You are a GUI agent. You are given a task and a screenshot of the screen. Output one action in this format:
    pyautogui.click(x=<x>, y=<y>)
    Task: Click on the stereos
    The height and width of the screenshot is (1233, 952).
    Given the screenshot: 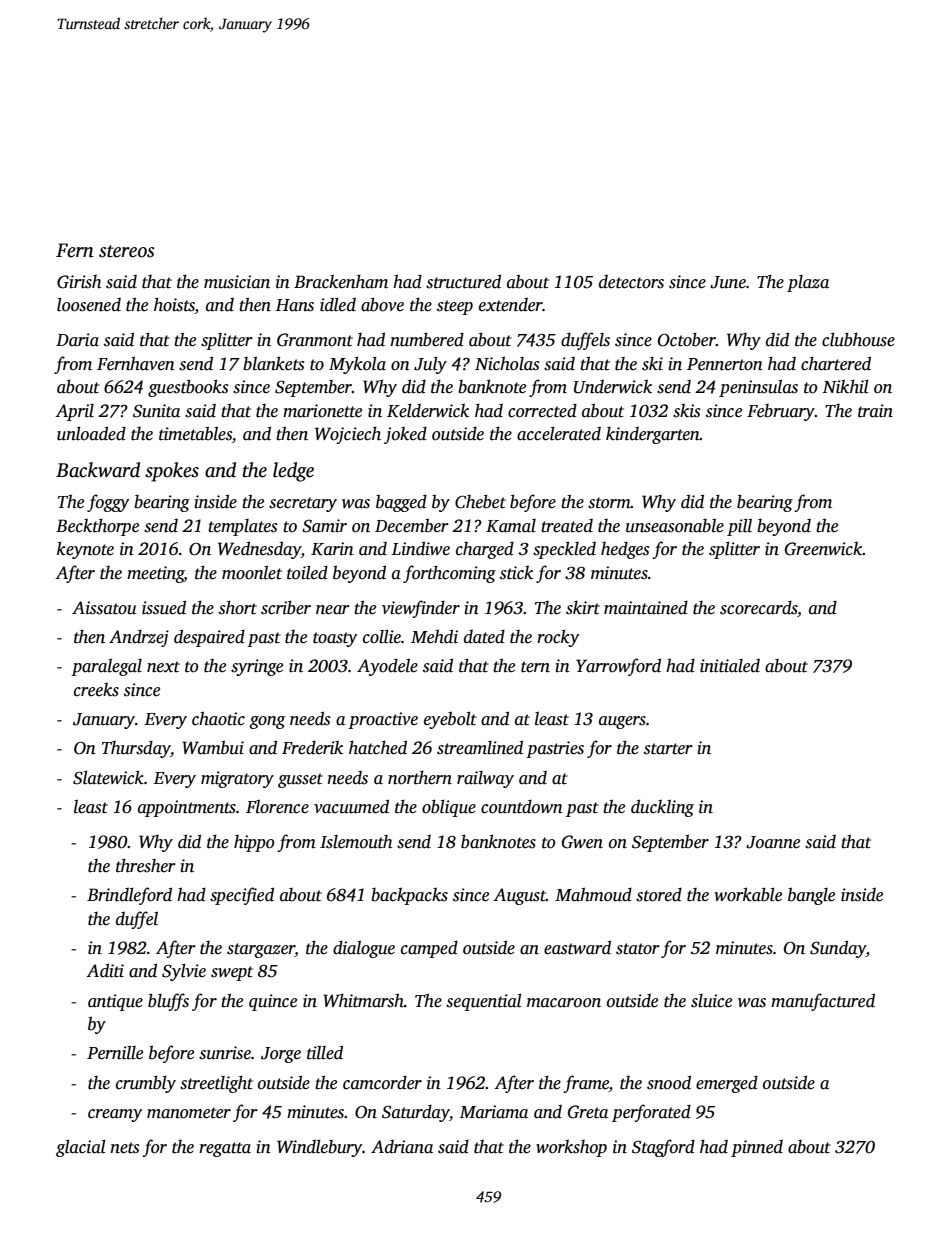 What is the action you would take?
    pyautogui.click(x=127, y=251)
